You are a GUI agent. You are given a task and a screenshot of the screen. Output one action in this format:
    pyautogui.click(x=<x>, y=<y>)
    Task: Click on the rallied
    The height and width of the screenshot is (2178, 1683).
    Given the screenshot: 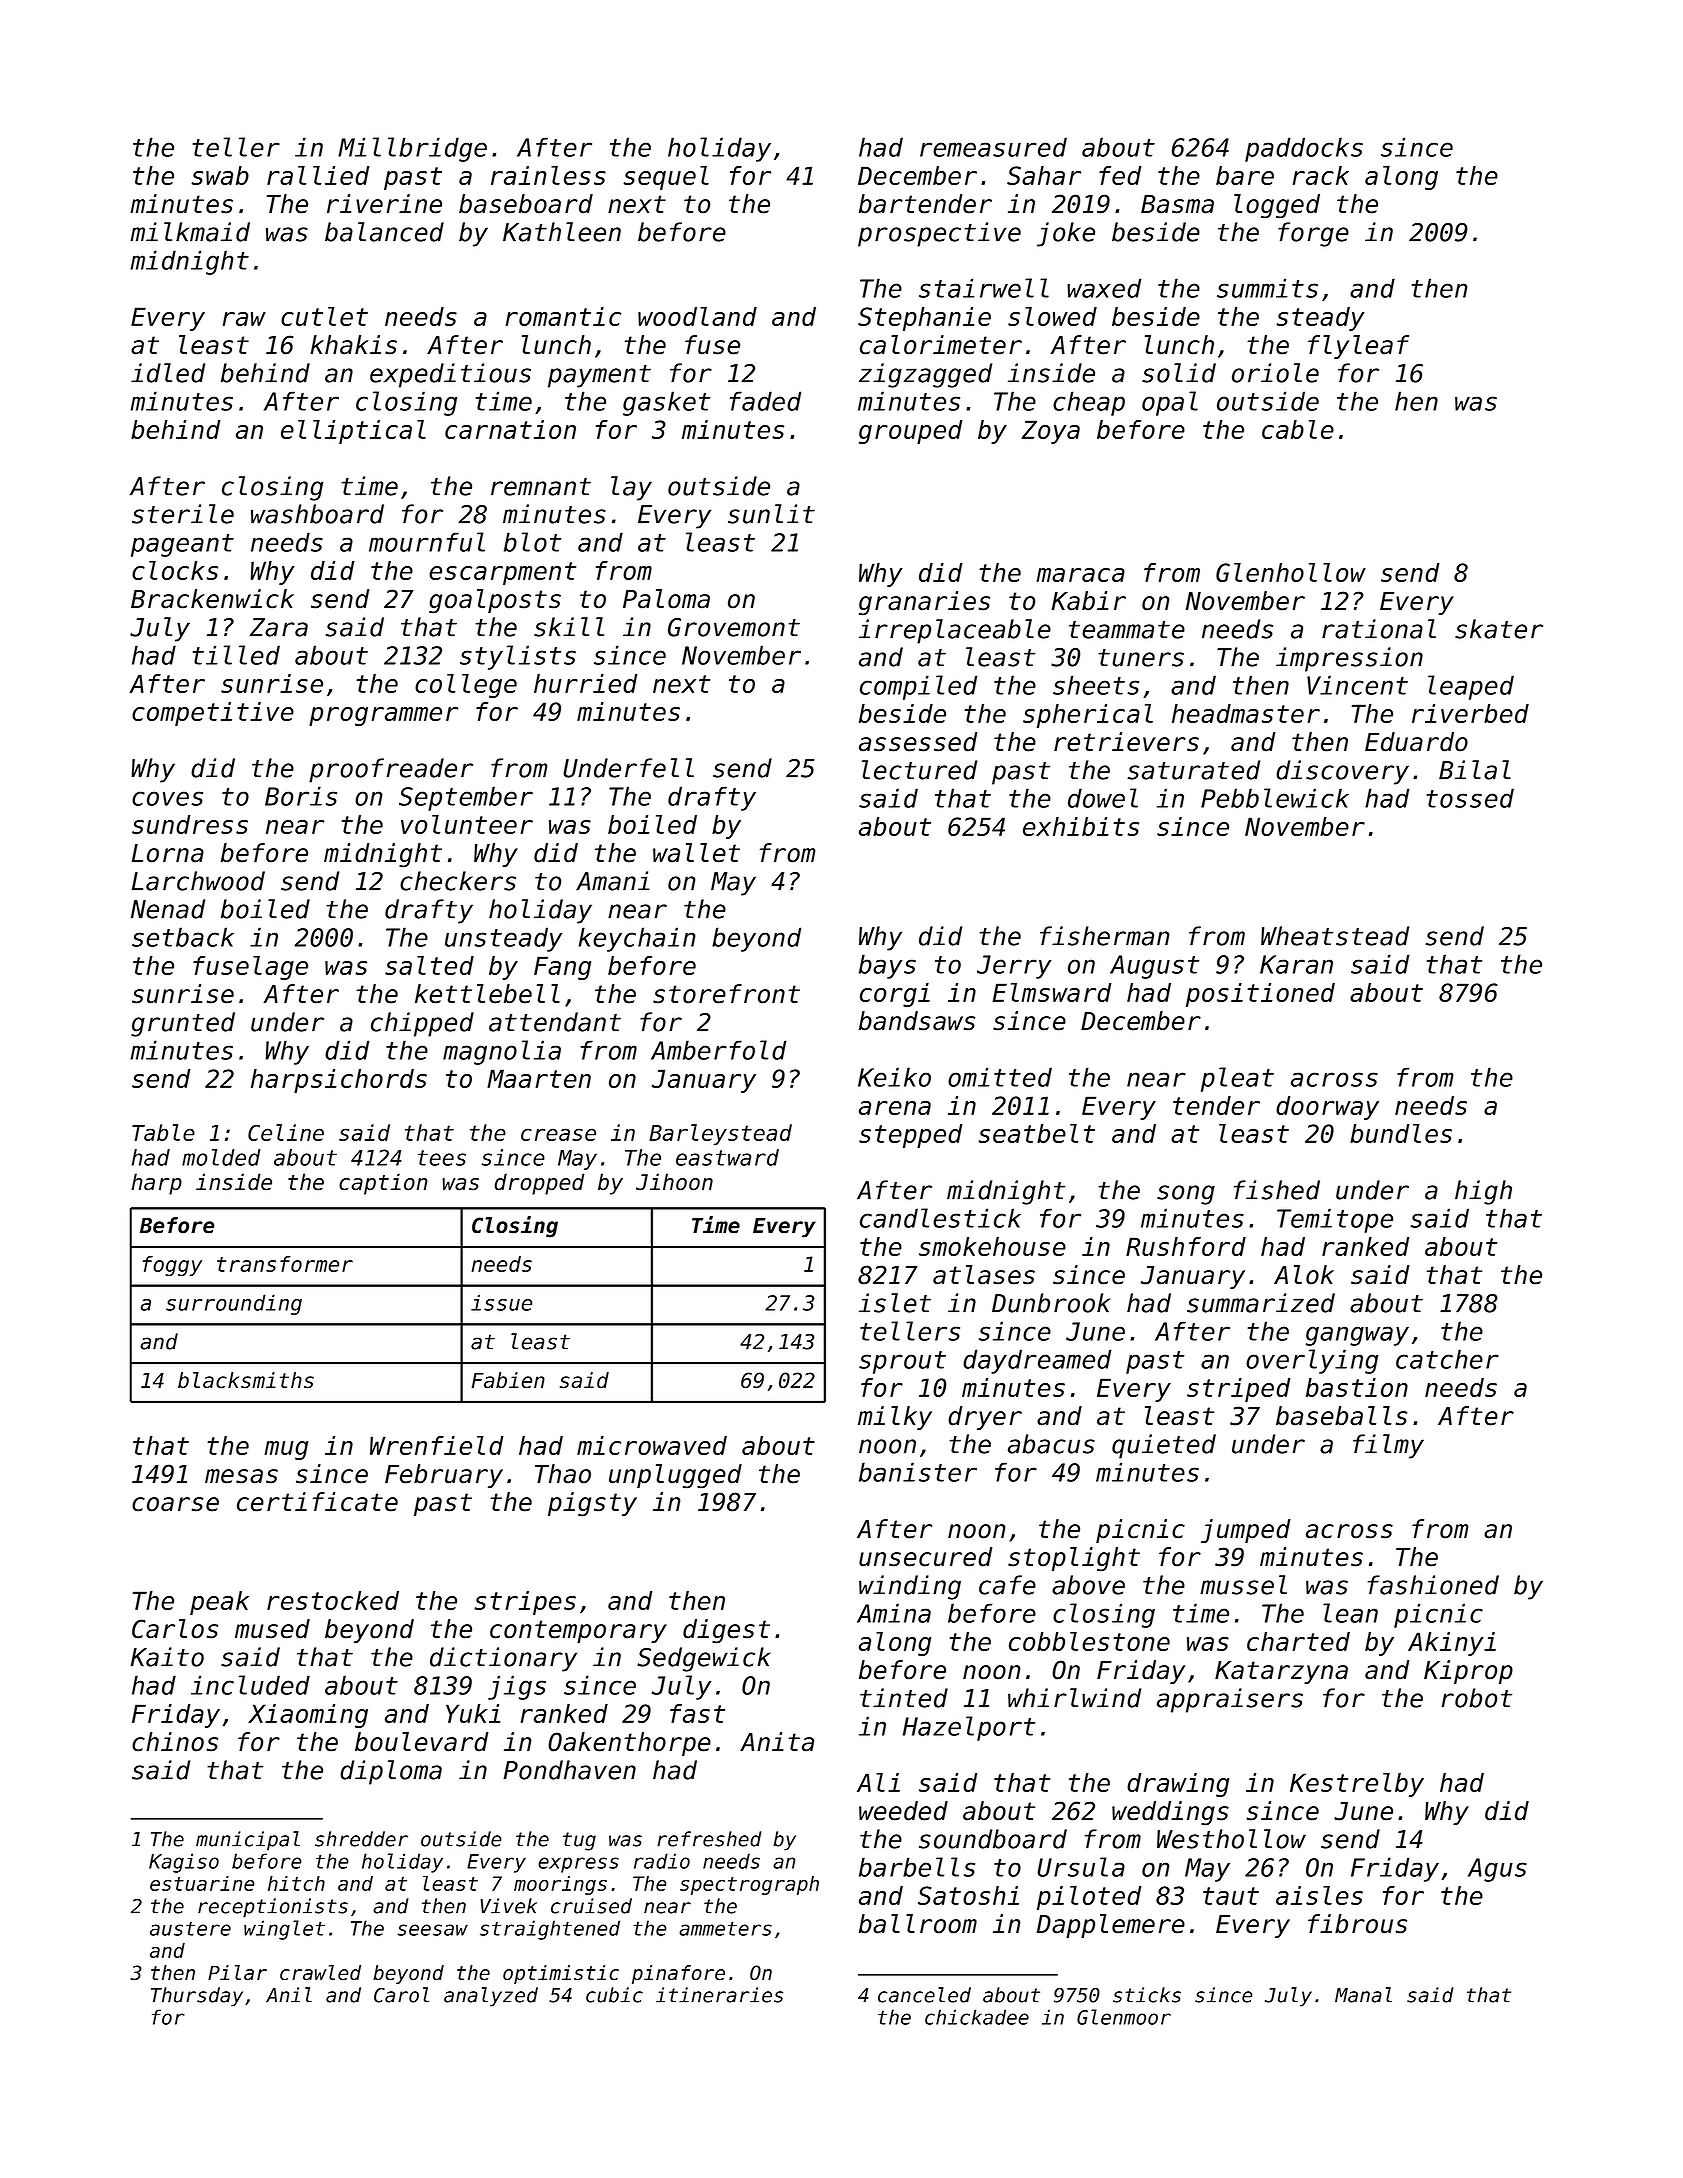 What is the action you would take?
    pyautogui.click(x=318, y=175)
